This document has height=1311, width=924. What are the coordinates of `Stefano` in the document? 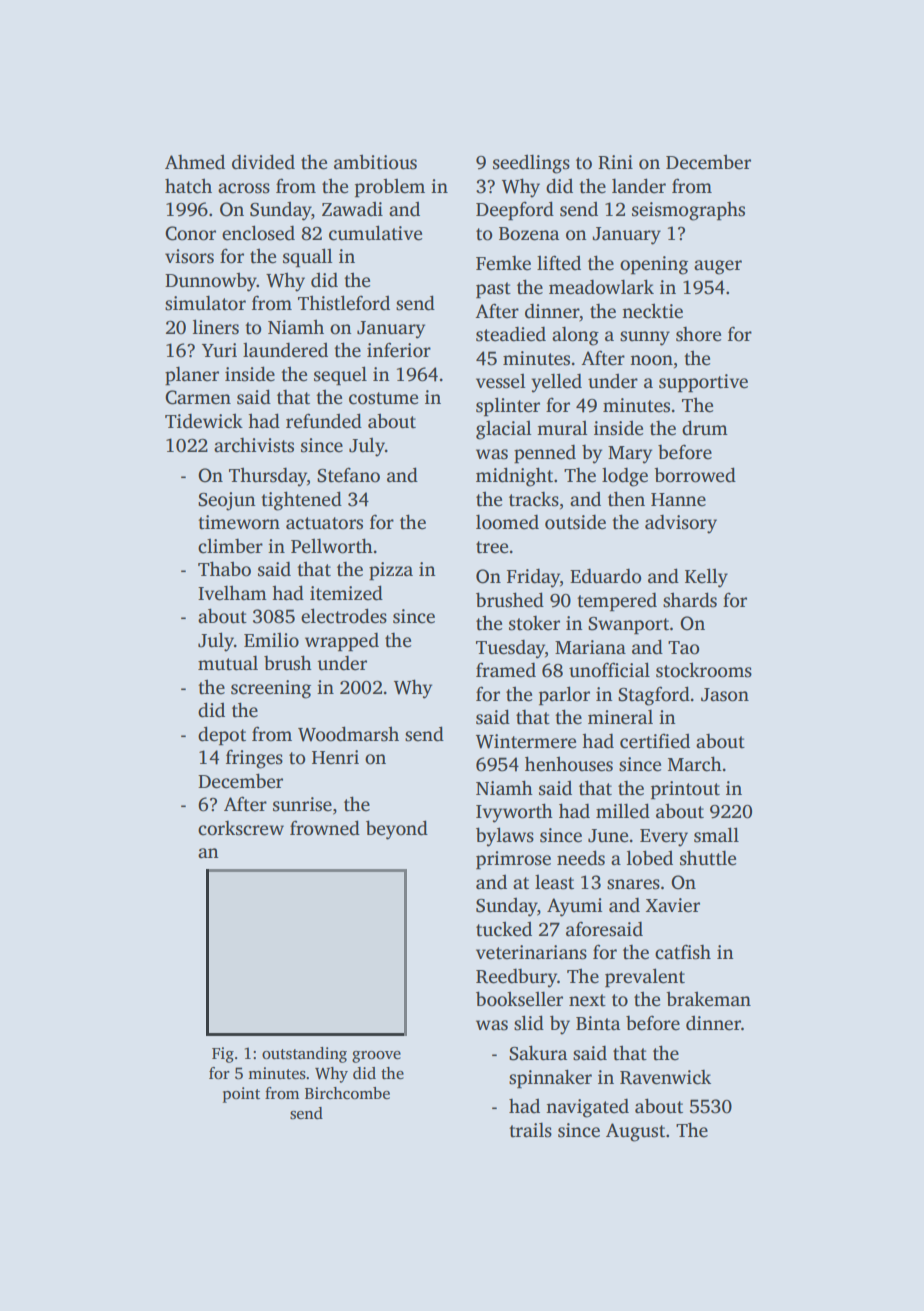 It's located at (348, 475).
